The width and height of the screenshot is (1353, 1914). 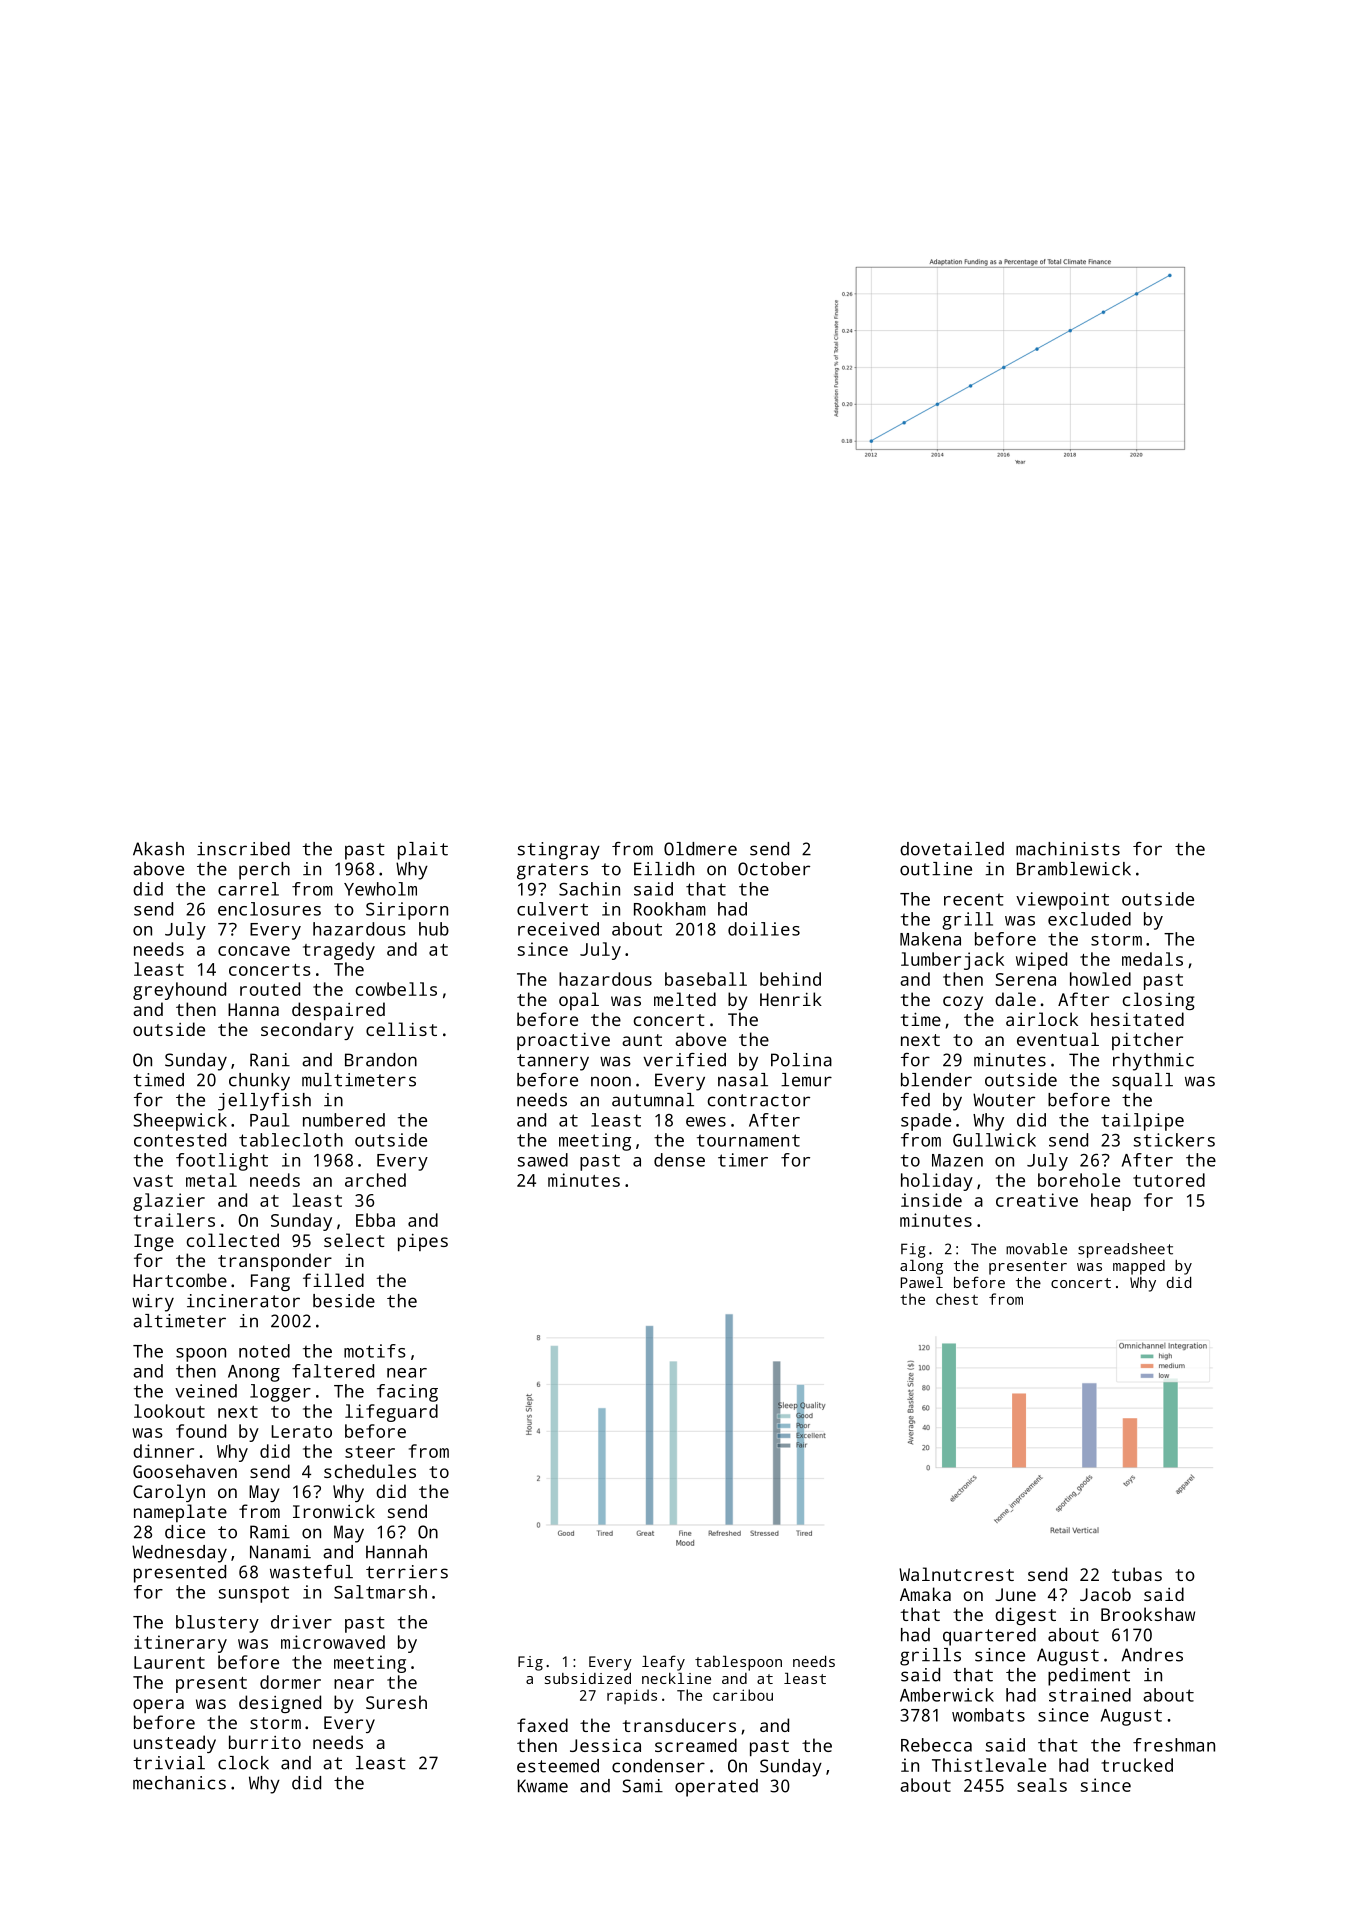 I want to click on motifs, so click(x=375, y=1351).
